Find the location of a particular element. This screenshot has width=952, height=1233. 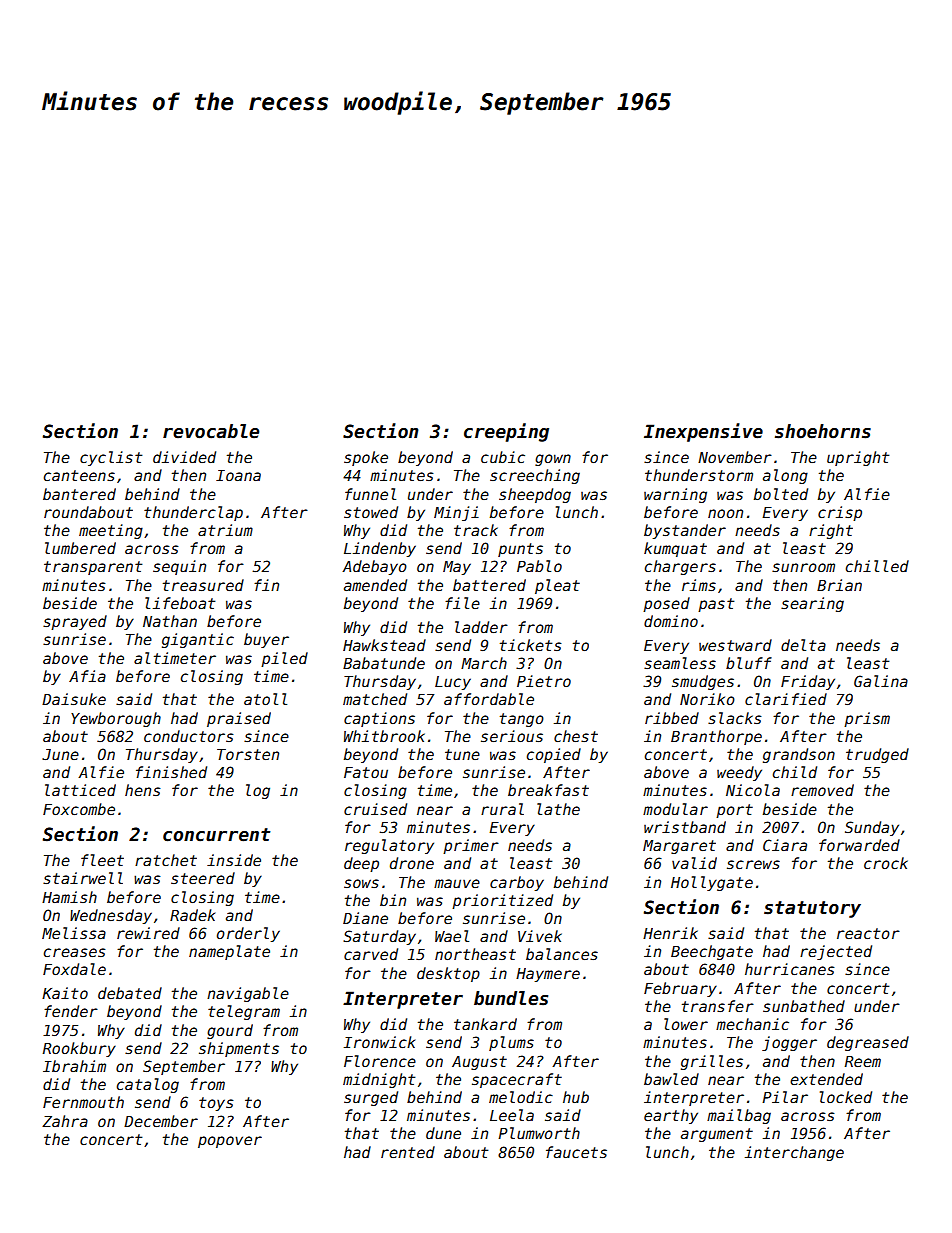

surged is located at coordinates (371, 1098).
